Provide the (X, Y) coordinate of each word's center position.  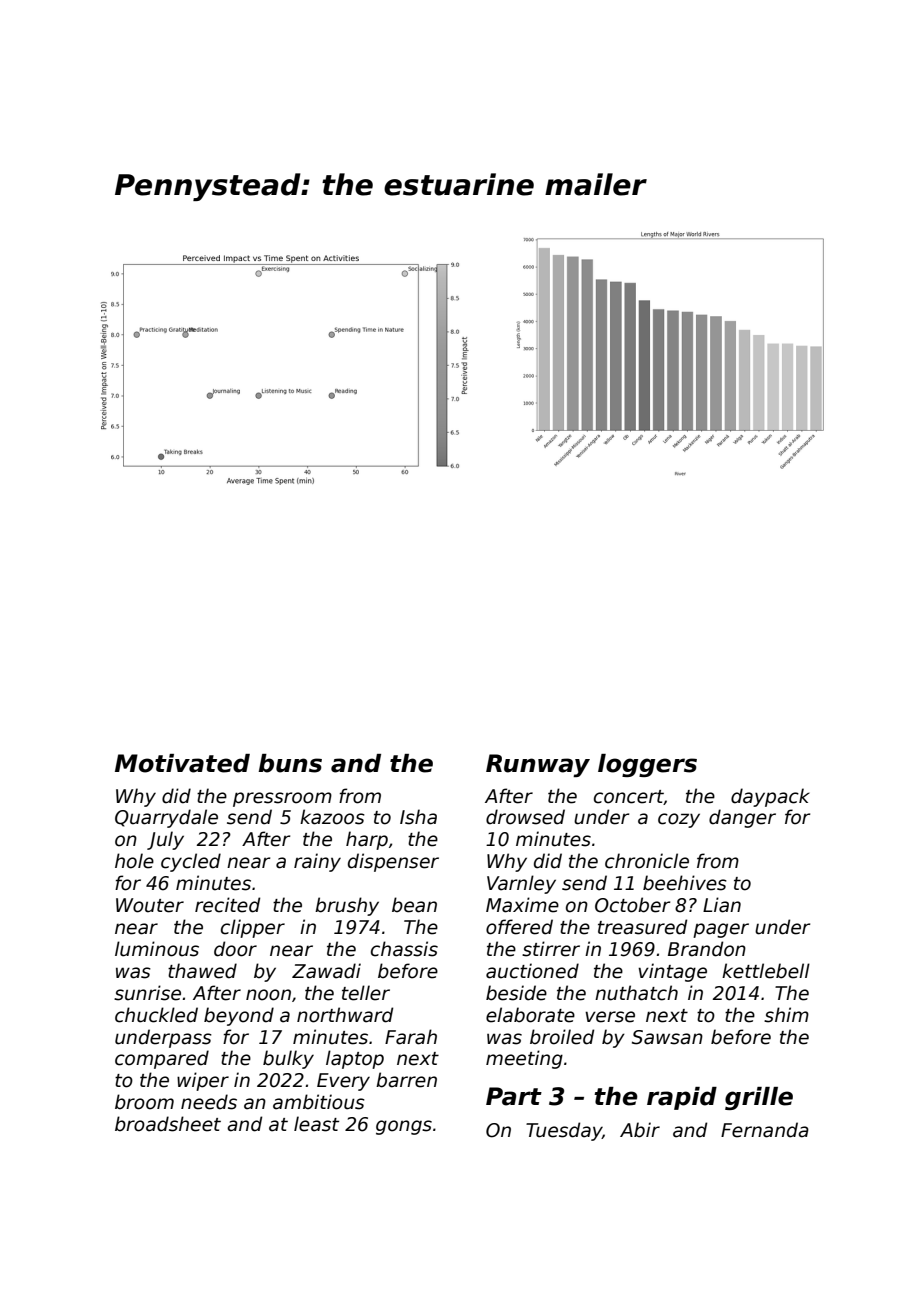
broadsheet (168, 1124)
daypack (770, 797)
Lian (722, 905)
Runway (538, 765)
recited (227, 905)
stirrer (551, 949)
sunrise (147, 993)
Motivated (182, 763)
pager (721, 930)
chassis (404, 949)
